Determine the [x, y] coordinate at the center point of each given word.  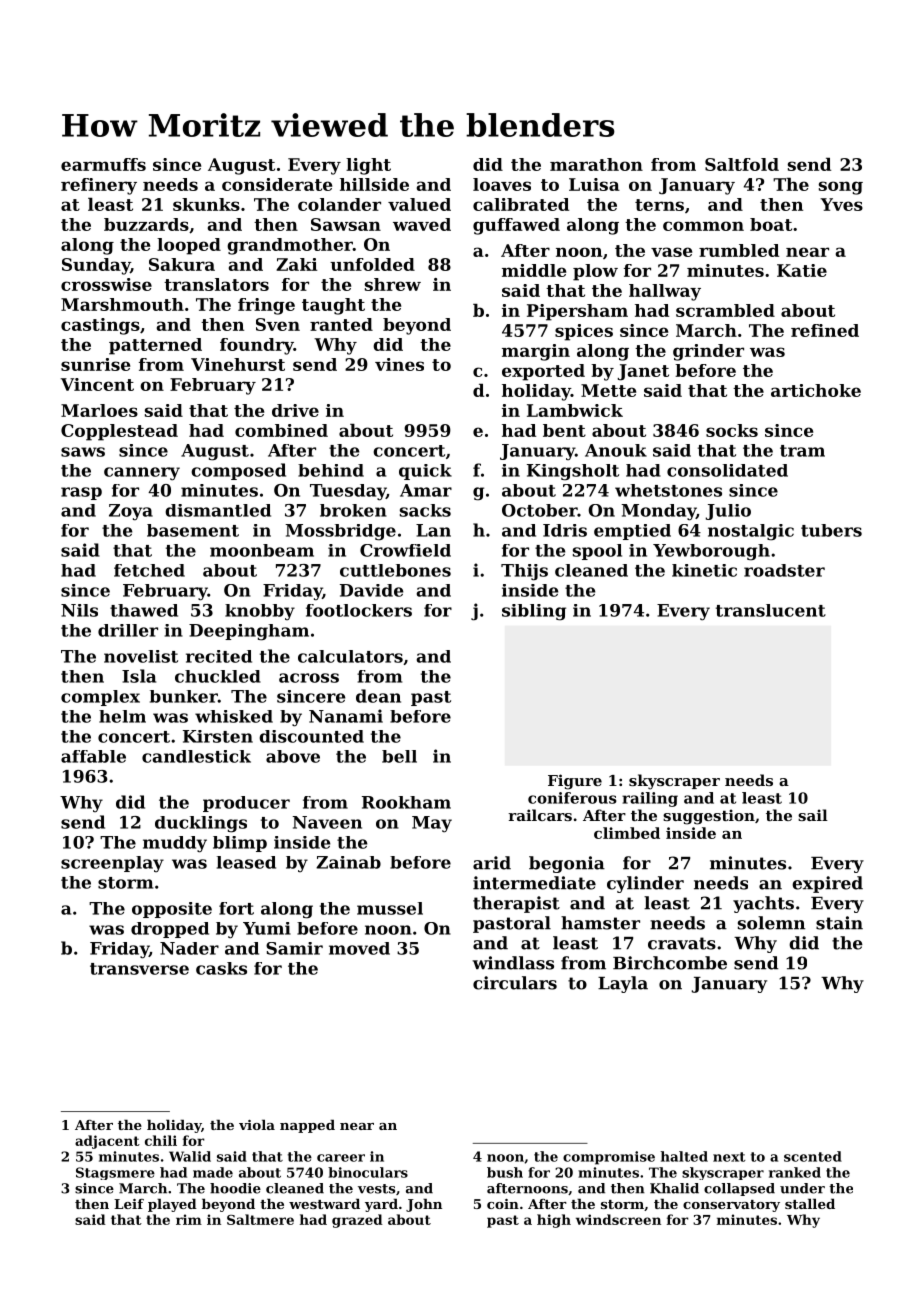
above [293, 756]
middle [534, 270]
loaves [502, 184]
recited [219, 656]
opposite [172, 910]
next [729, 1157]
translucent [771, 610]
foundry [257, 346]
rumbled [739, 250]
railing [650, 799]
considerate [277, 184]
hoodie [235, 1188]
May [432, 824]
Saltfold [742, 164]
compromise [609, 1158]
